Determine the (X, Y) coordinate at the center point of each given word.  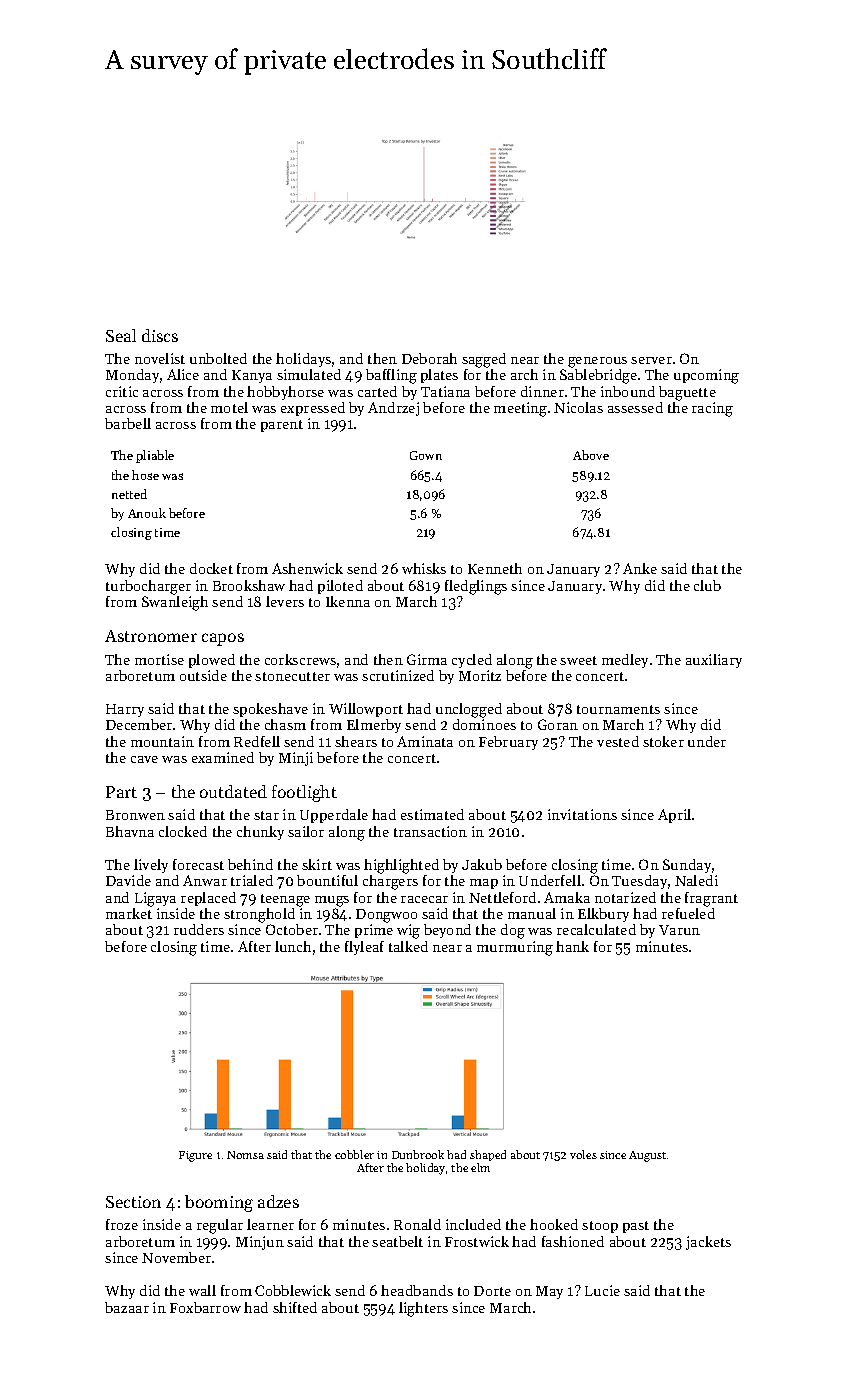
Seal (121, 335)
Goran (558, 724)
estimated (432, 814)
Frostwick (477, 1241)
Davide (128, 880)
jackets (708, 1243)
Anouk (147, 513)
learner (270, 1224)
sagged (484, 360)
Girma (427, 659)
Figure (195, 1156)
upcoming (706, 376)
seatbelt (397, 1241)
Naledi (696, 880)
